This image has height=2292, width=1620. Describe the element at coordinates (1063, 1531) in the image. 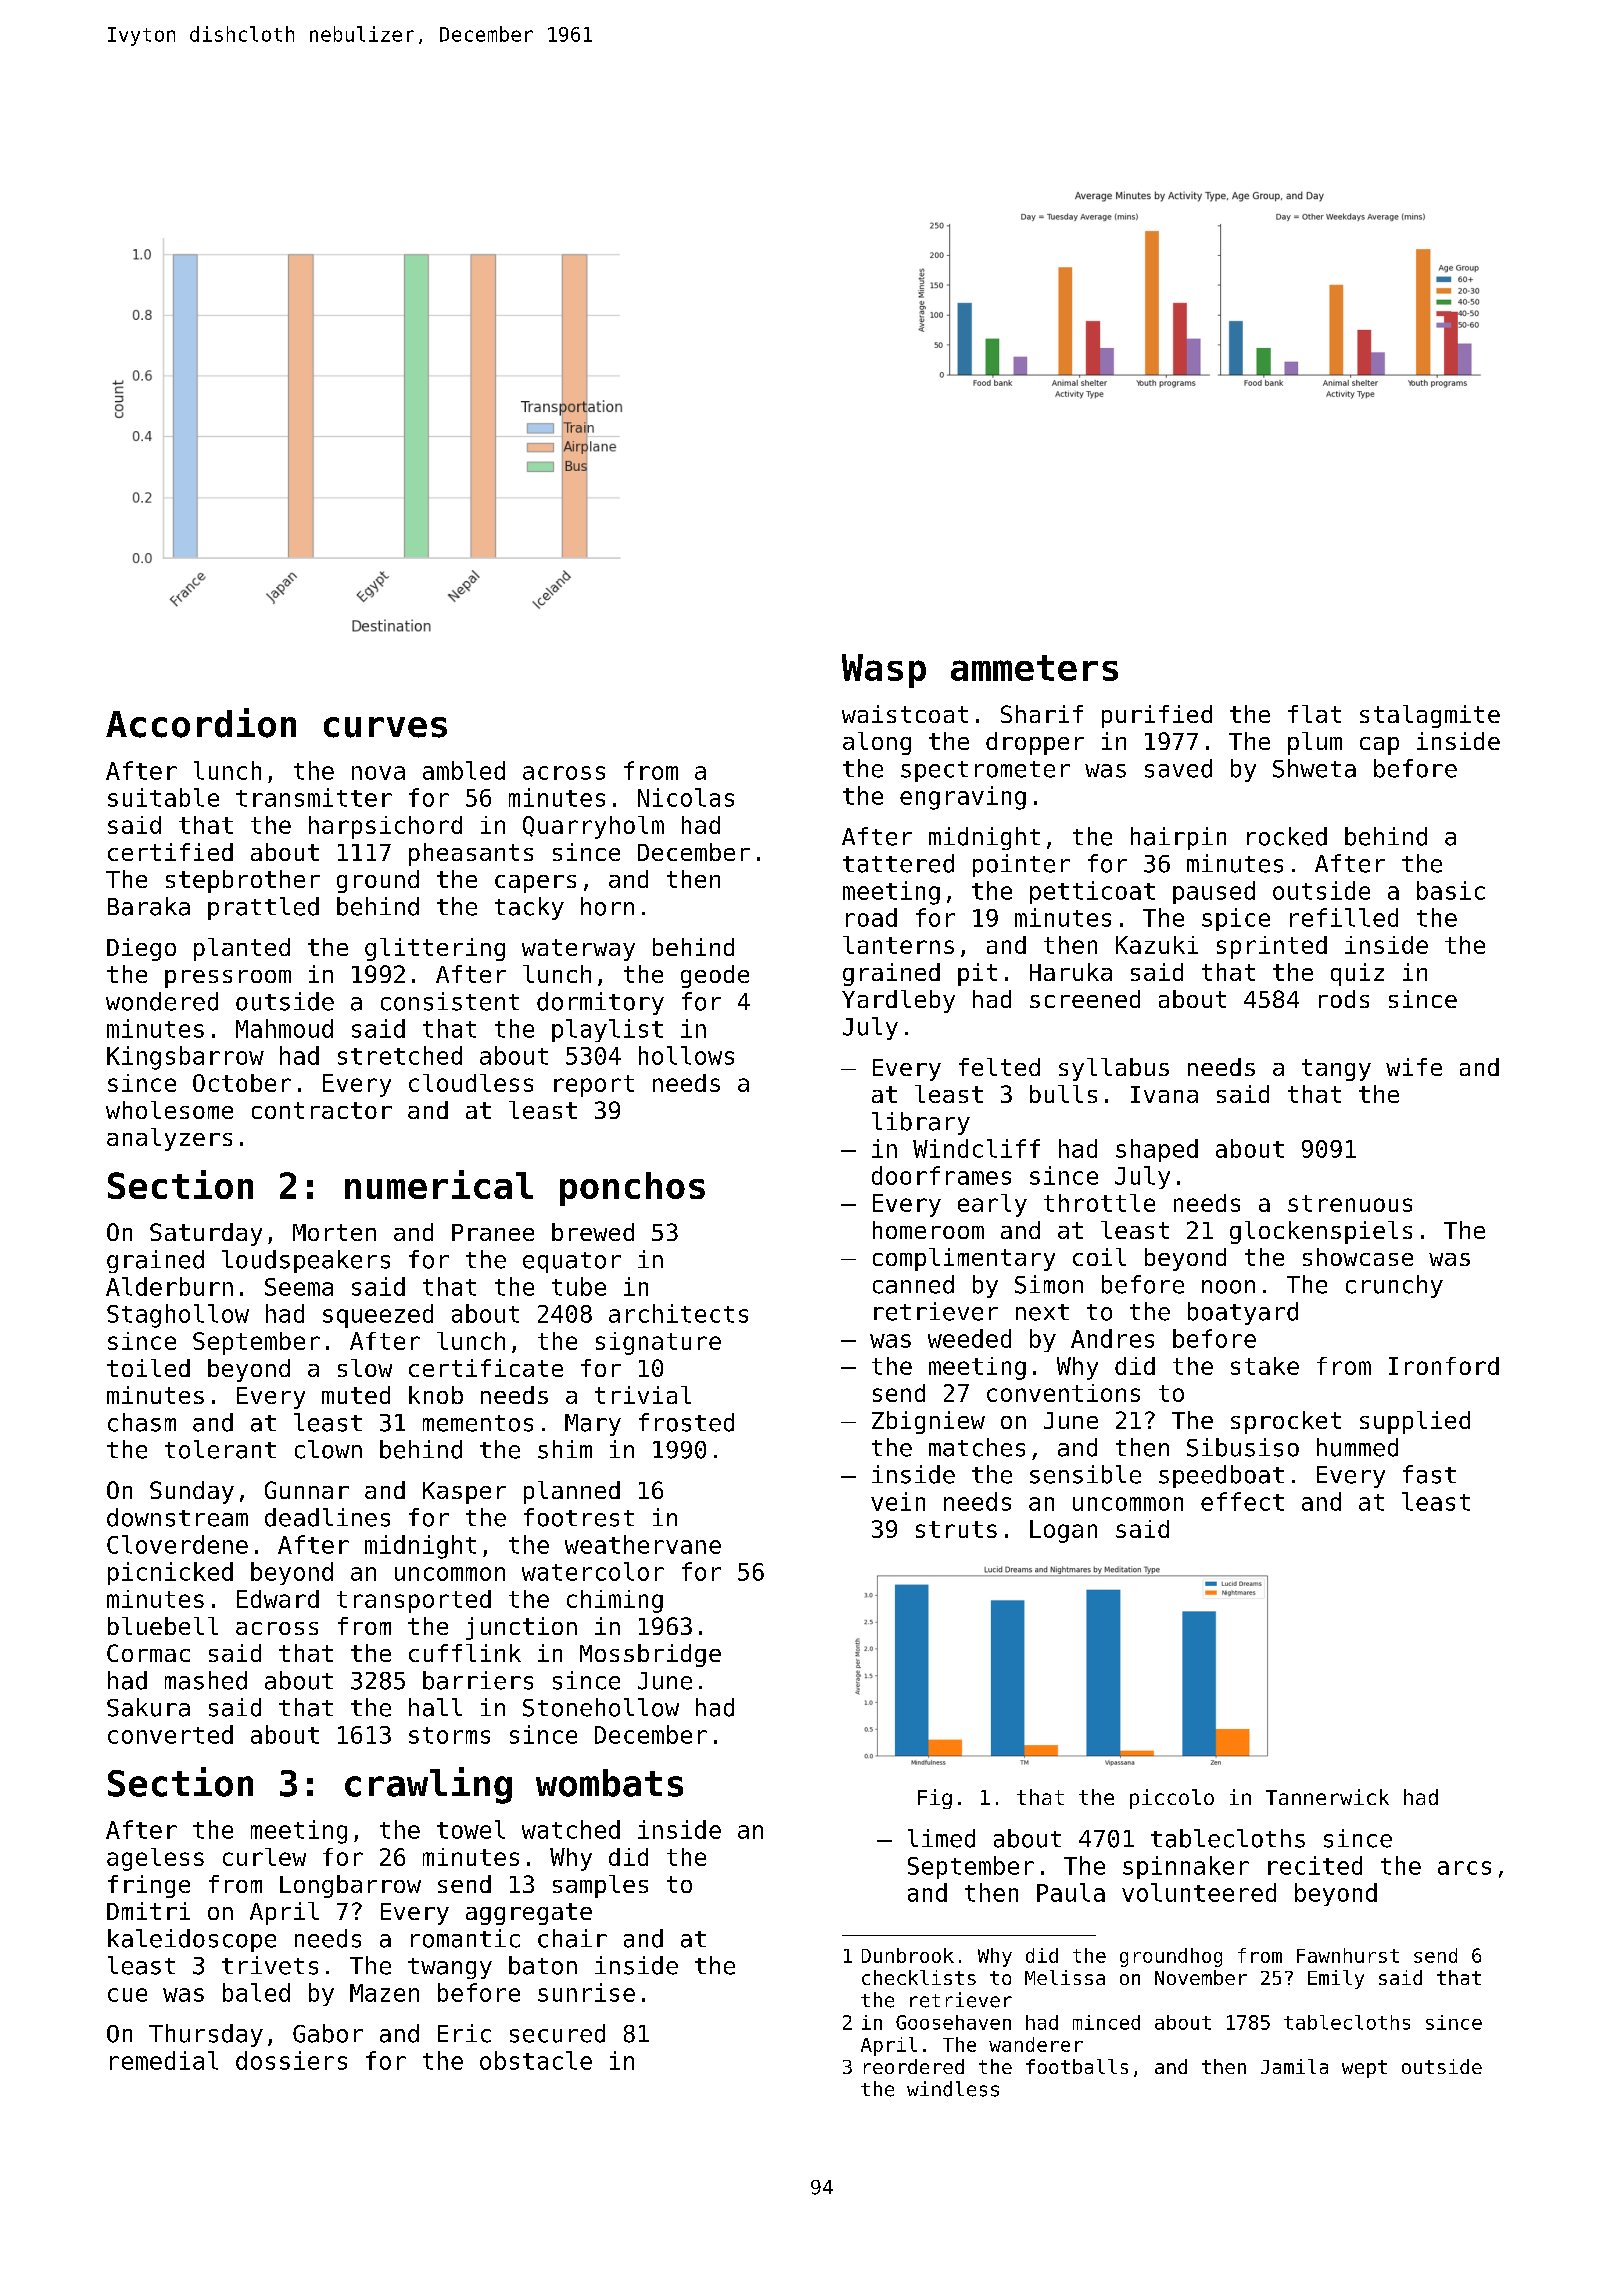

I see `Logan` at that location.
